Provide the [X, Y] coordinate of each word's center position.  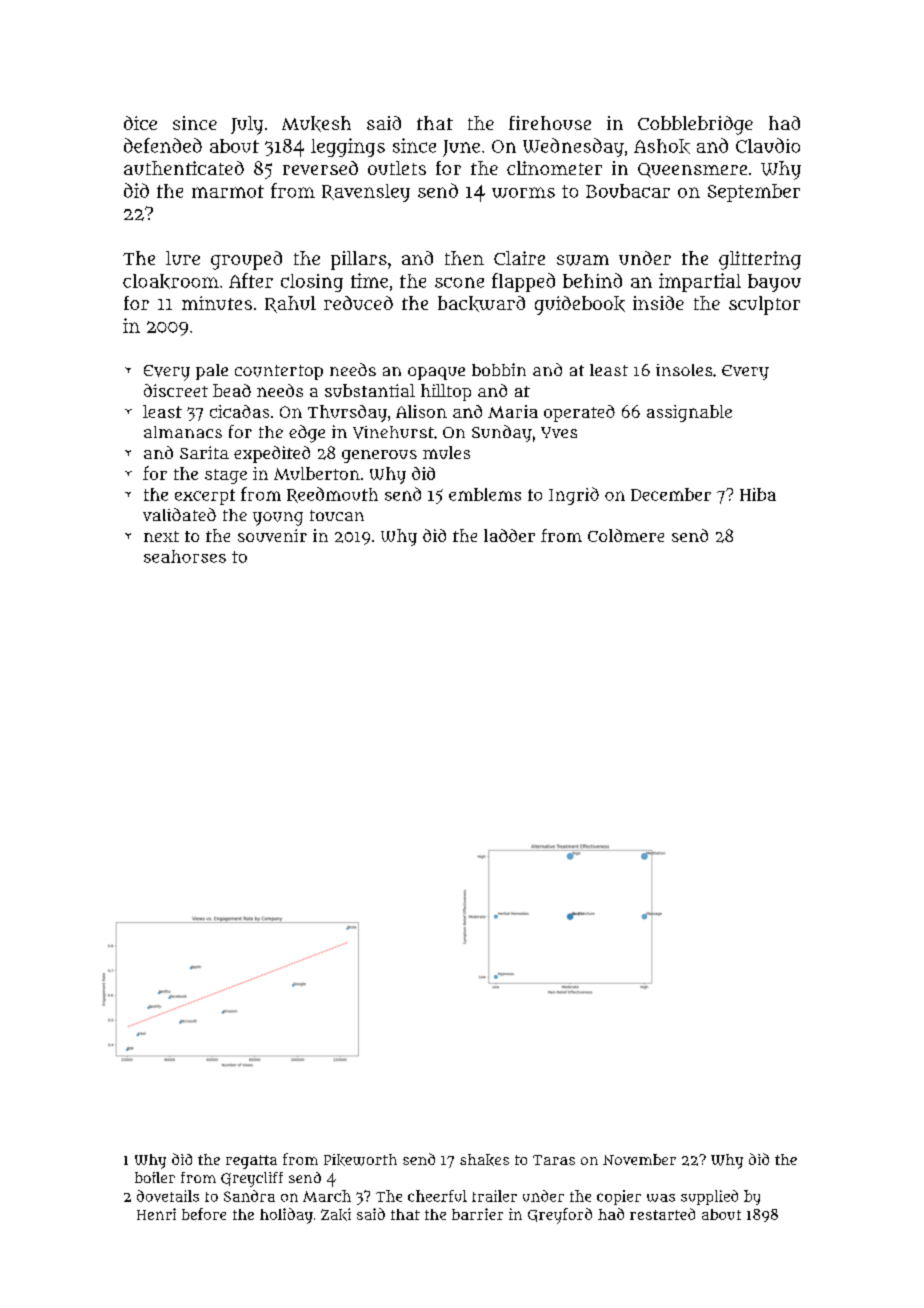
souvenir [272, 535]
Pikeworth [360, 1160]
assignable [689, 413]
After [251, 280]
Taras [554, 1160]
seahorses [185, 556]
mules [446, 452]
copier [619, 1197]
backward [481, 304]
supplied [709, 1197]
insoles [684, 370]
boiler [155, 1177]
